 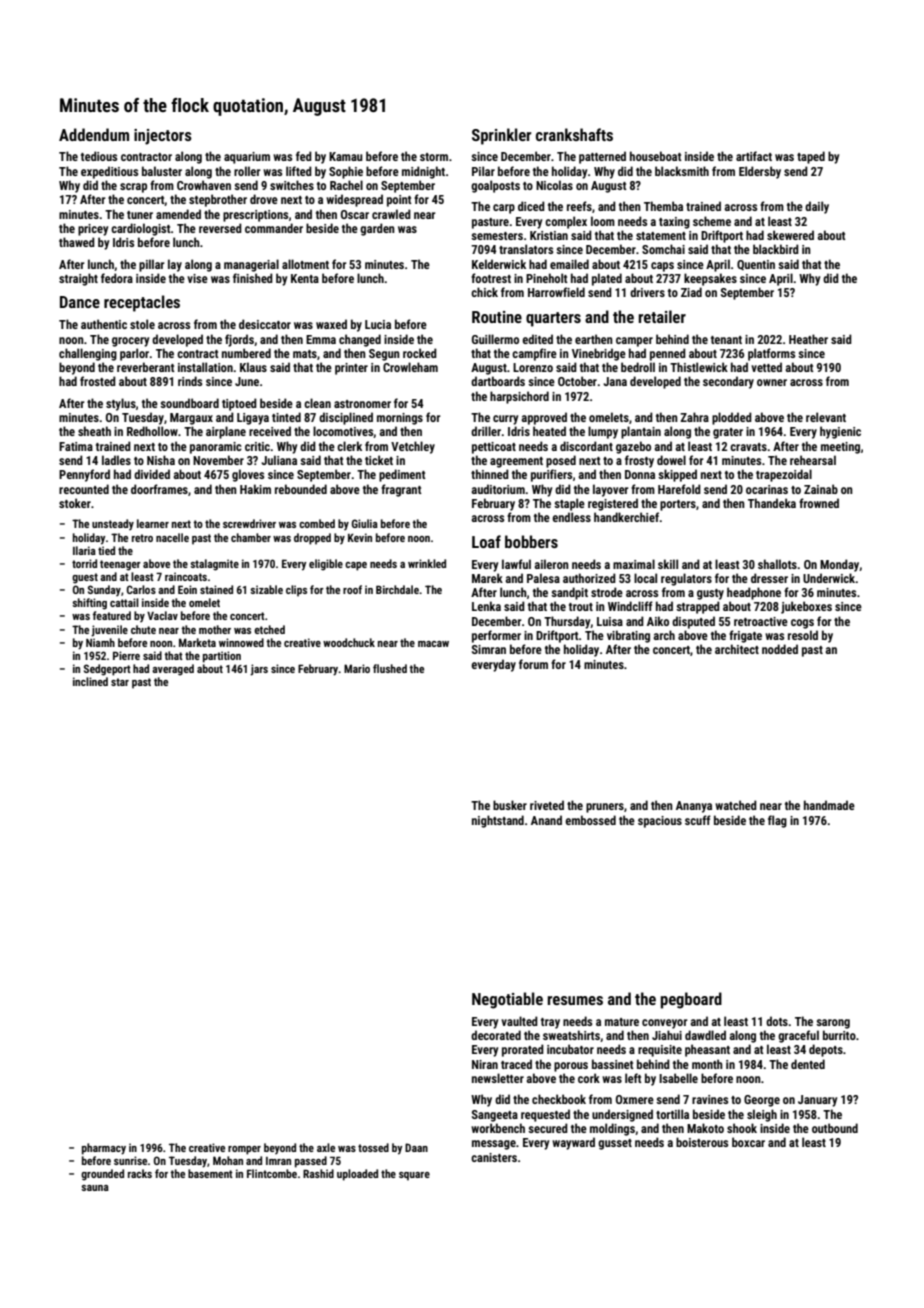 I want to click on bobbers, so click(x=531, y=541).
